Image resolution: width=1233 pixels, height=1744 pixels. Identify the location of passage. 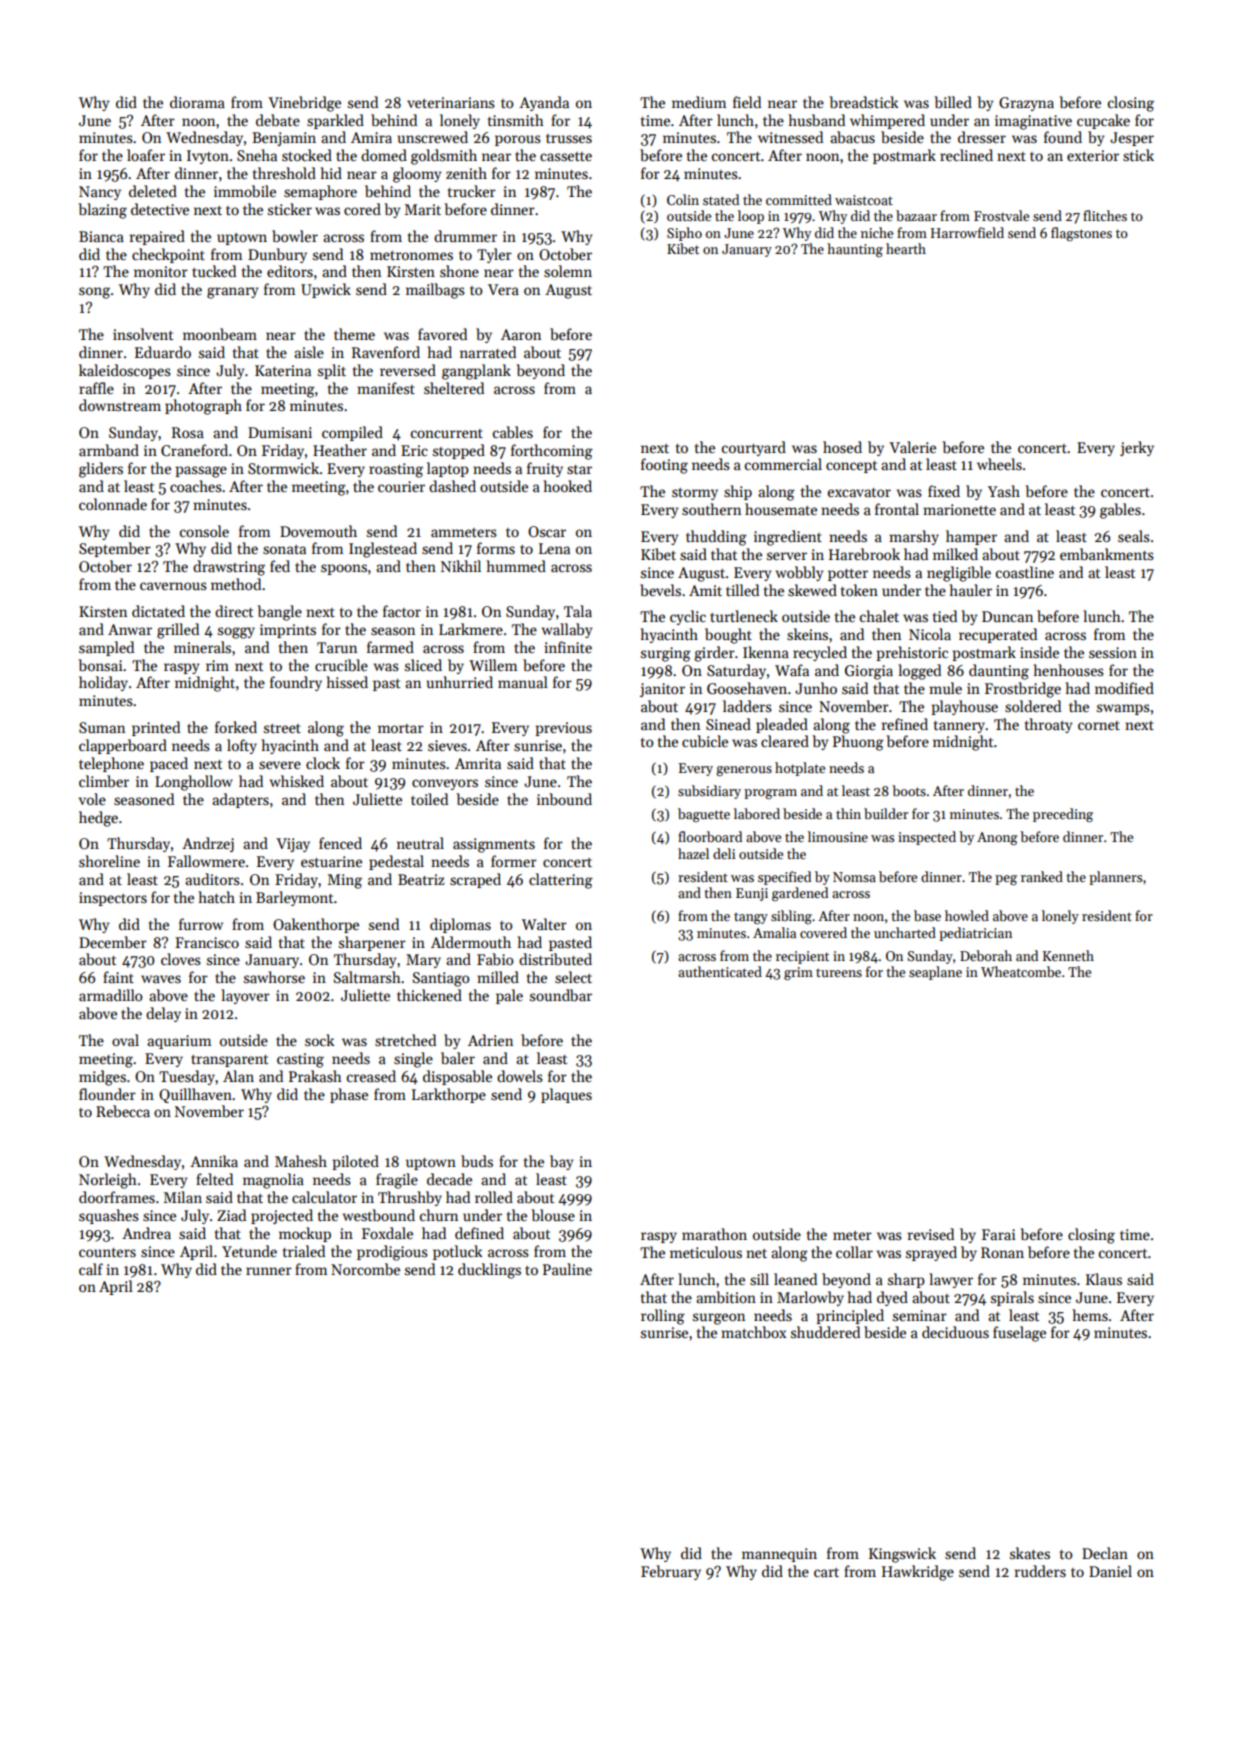
(201, 472).
